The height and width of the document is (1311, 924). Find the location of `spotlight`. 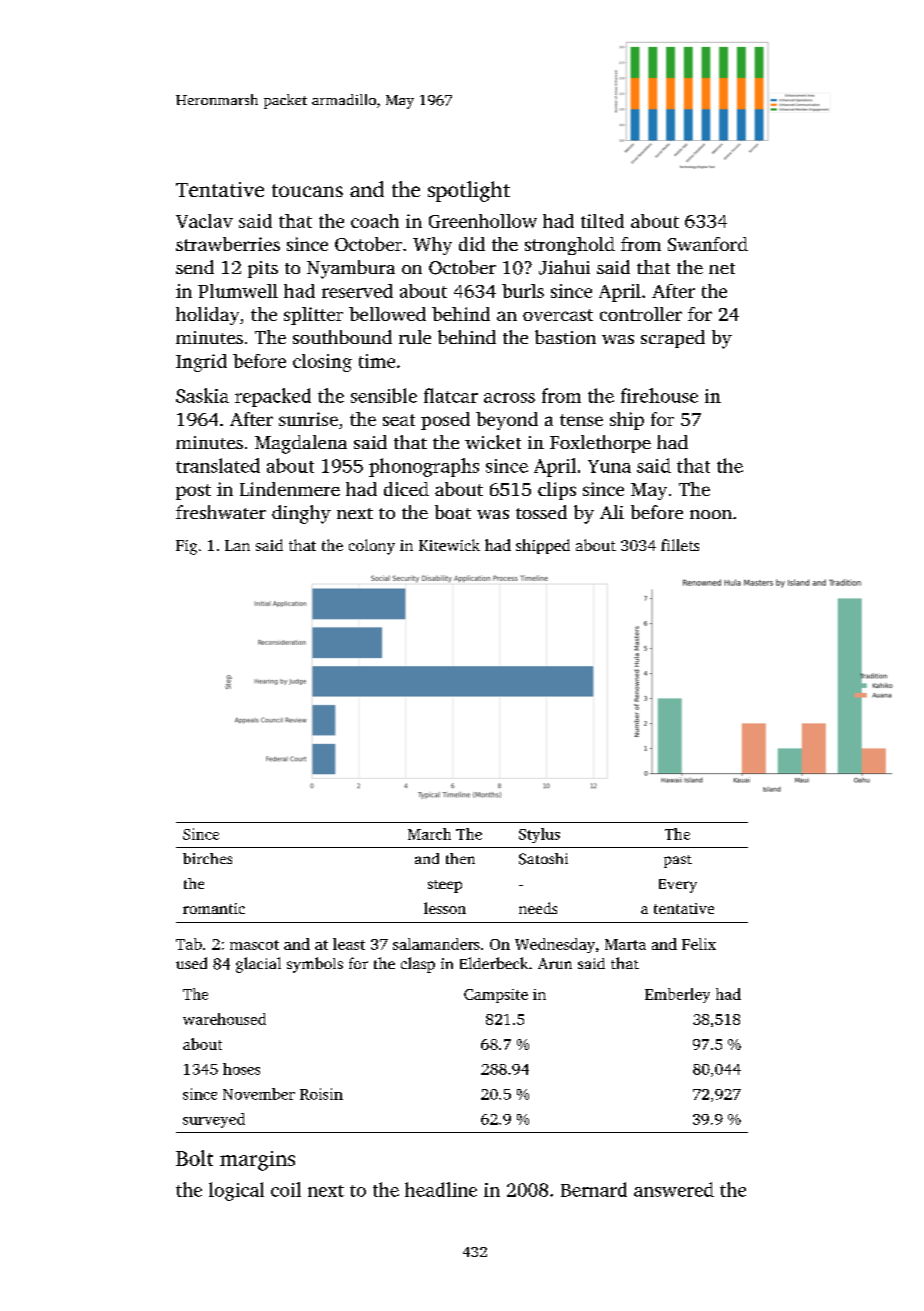

spotlight is located at coordinates (469, 191).
